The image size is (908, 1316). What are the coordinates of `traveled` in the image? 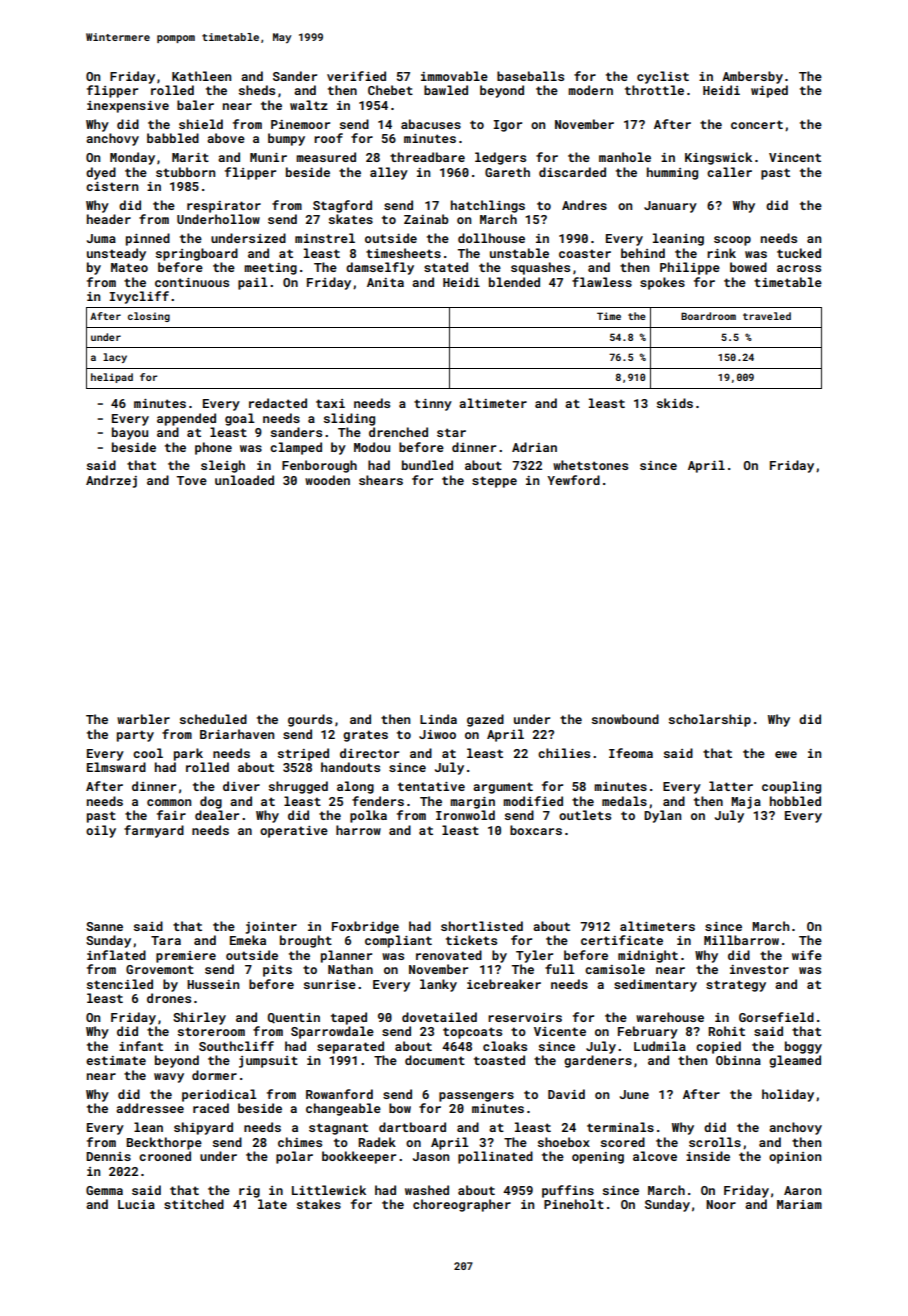 It's located at (767, 316).
